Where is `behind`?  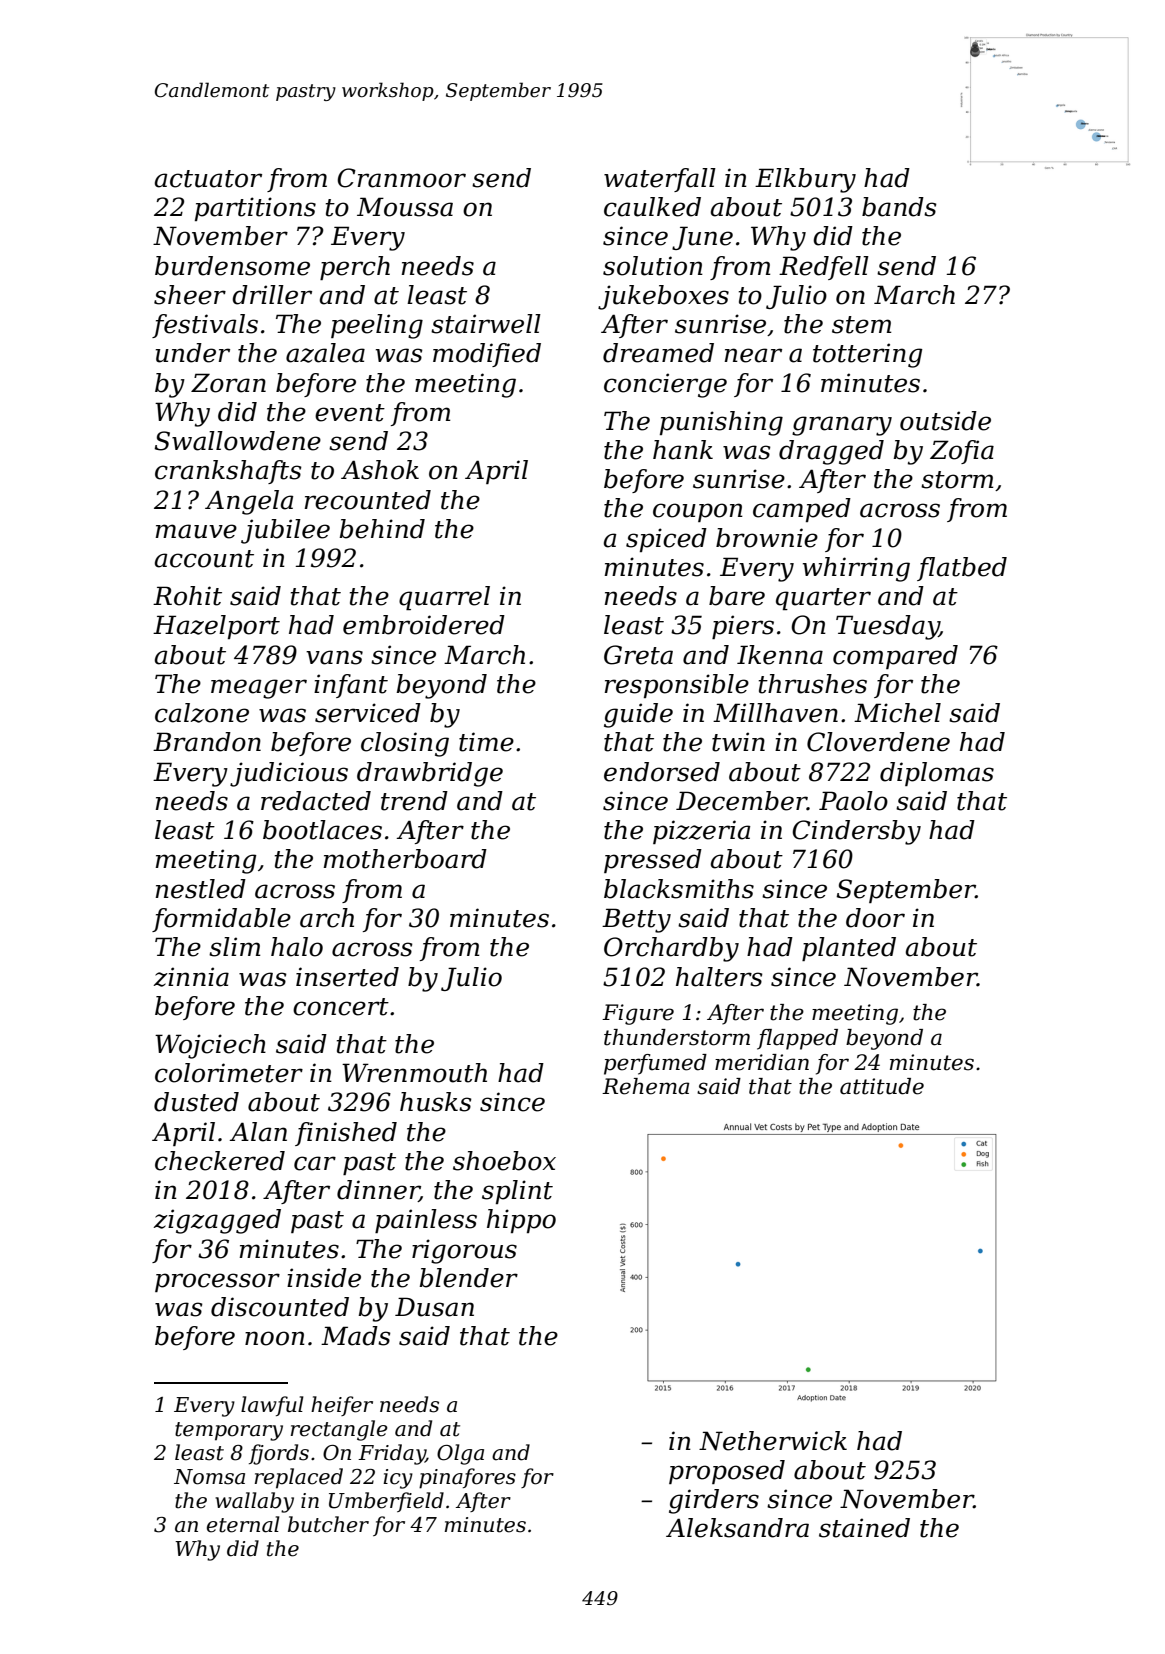 behind is located at coordinates (382, 529).
